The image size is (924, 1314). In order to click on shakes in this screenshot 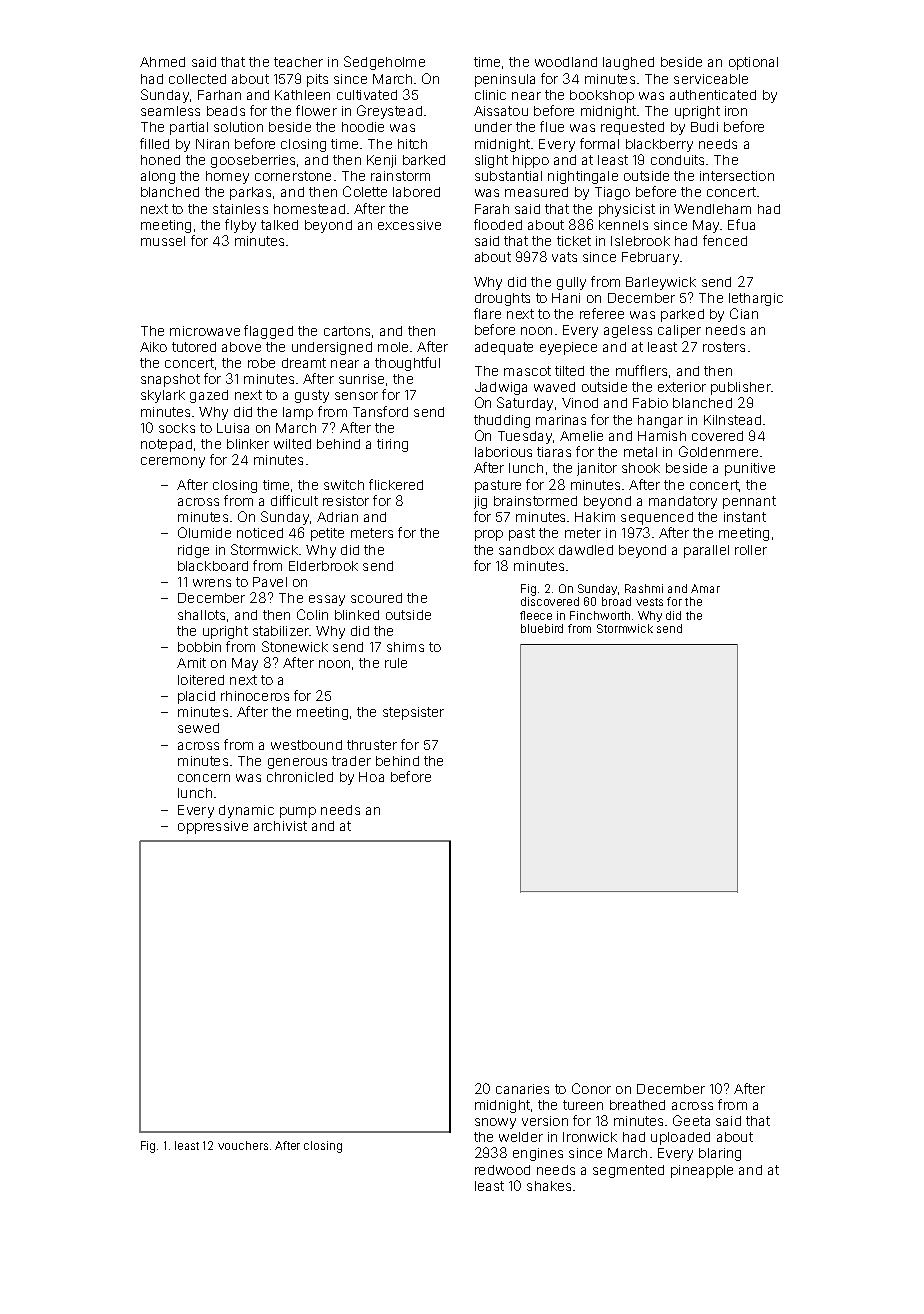, I will do `click(549, 1186)`.
